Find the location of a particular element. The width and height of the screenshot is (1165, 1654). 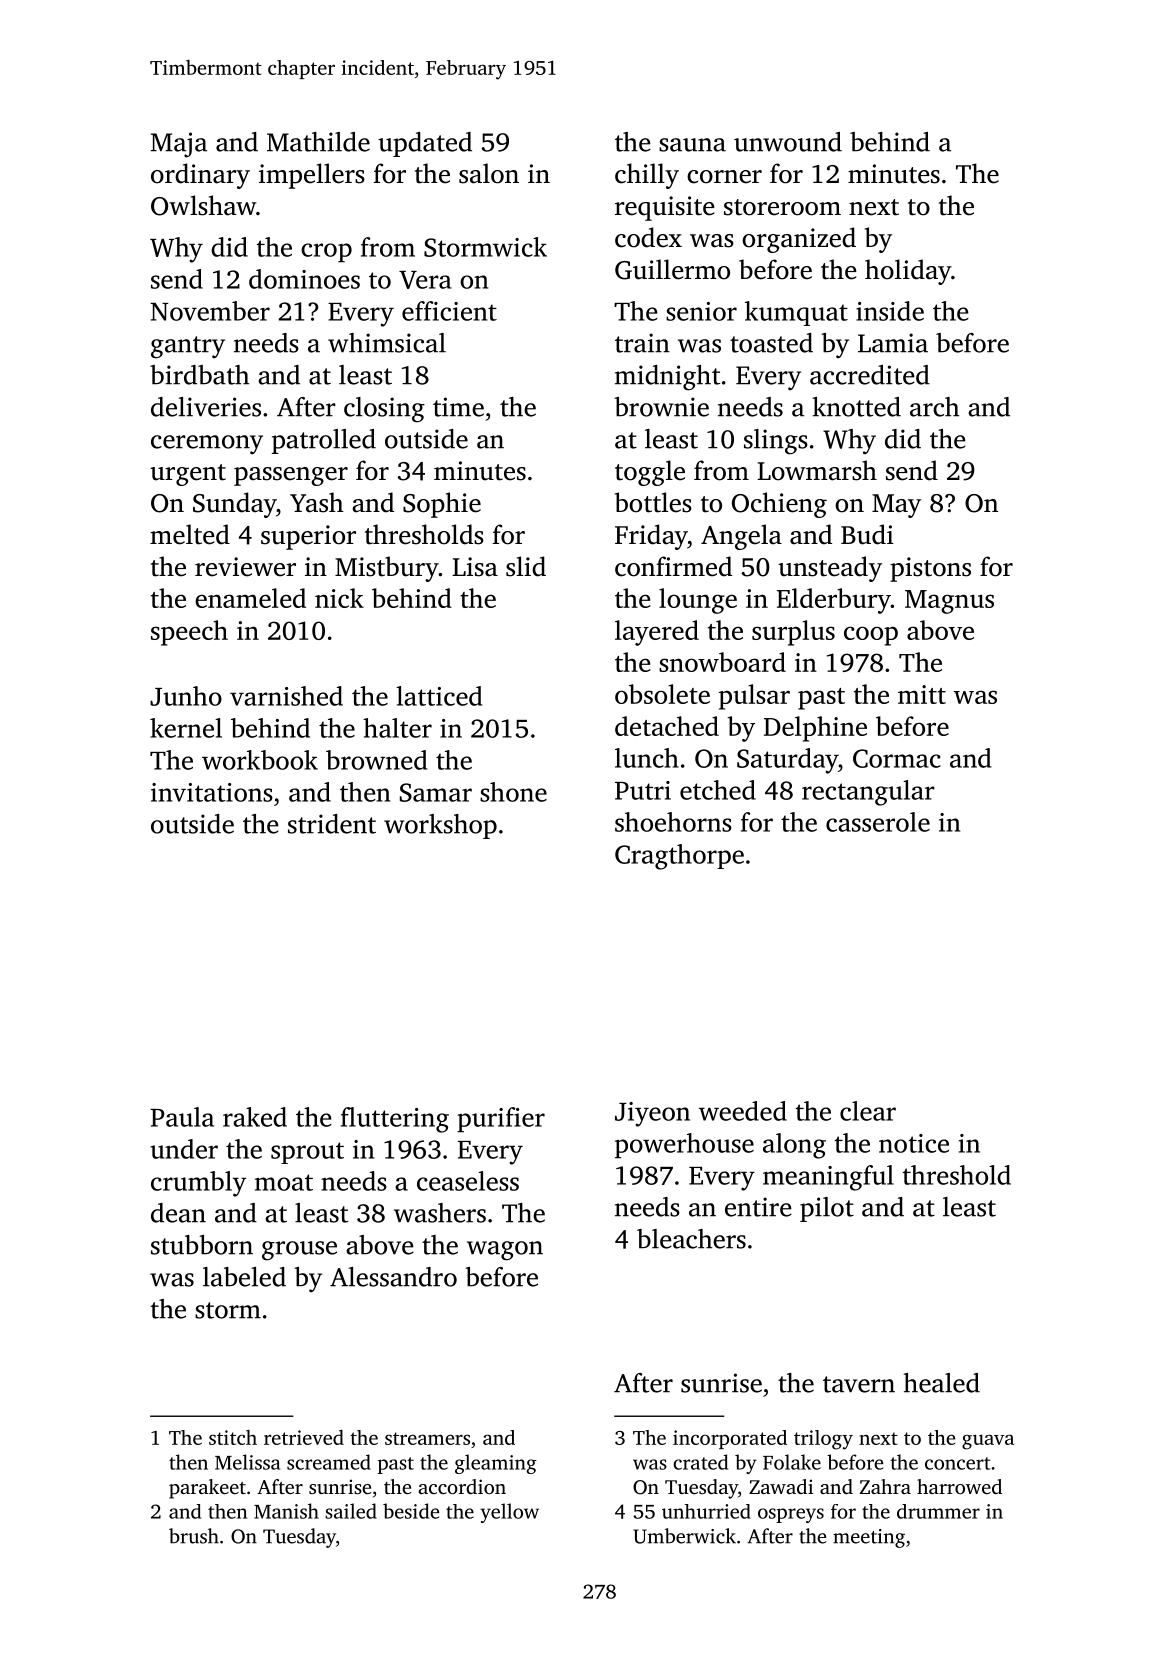

train is located at coordinates (642, 343).
